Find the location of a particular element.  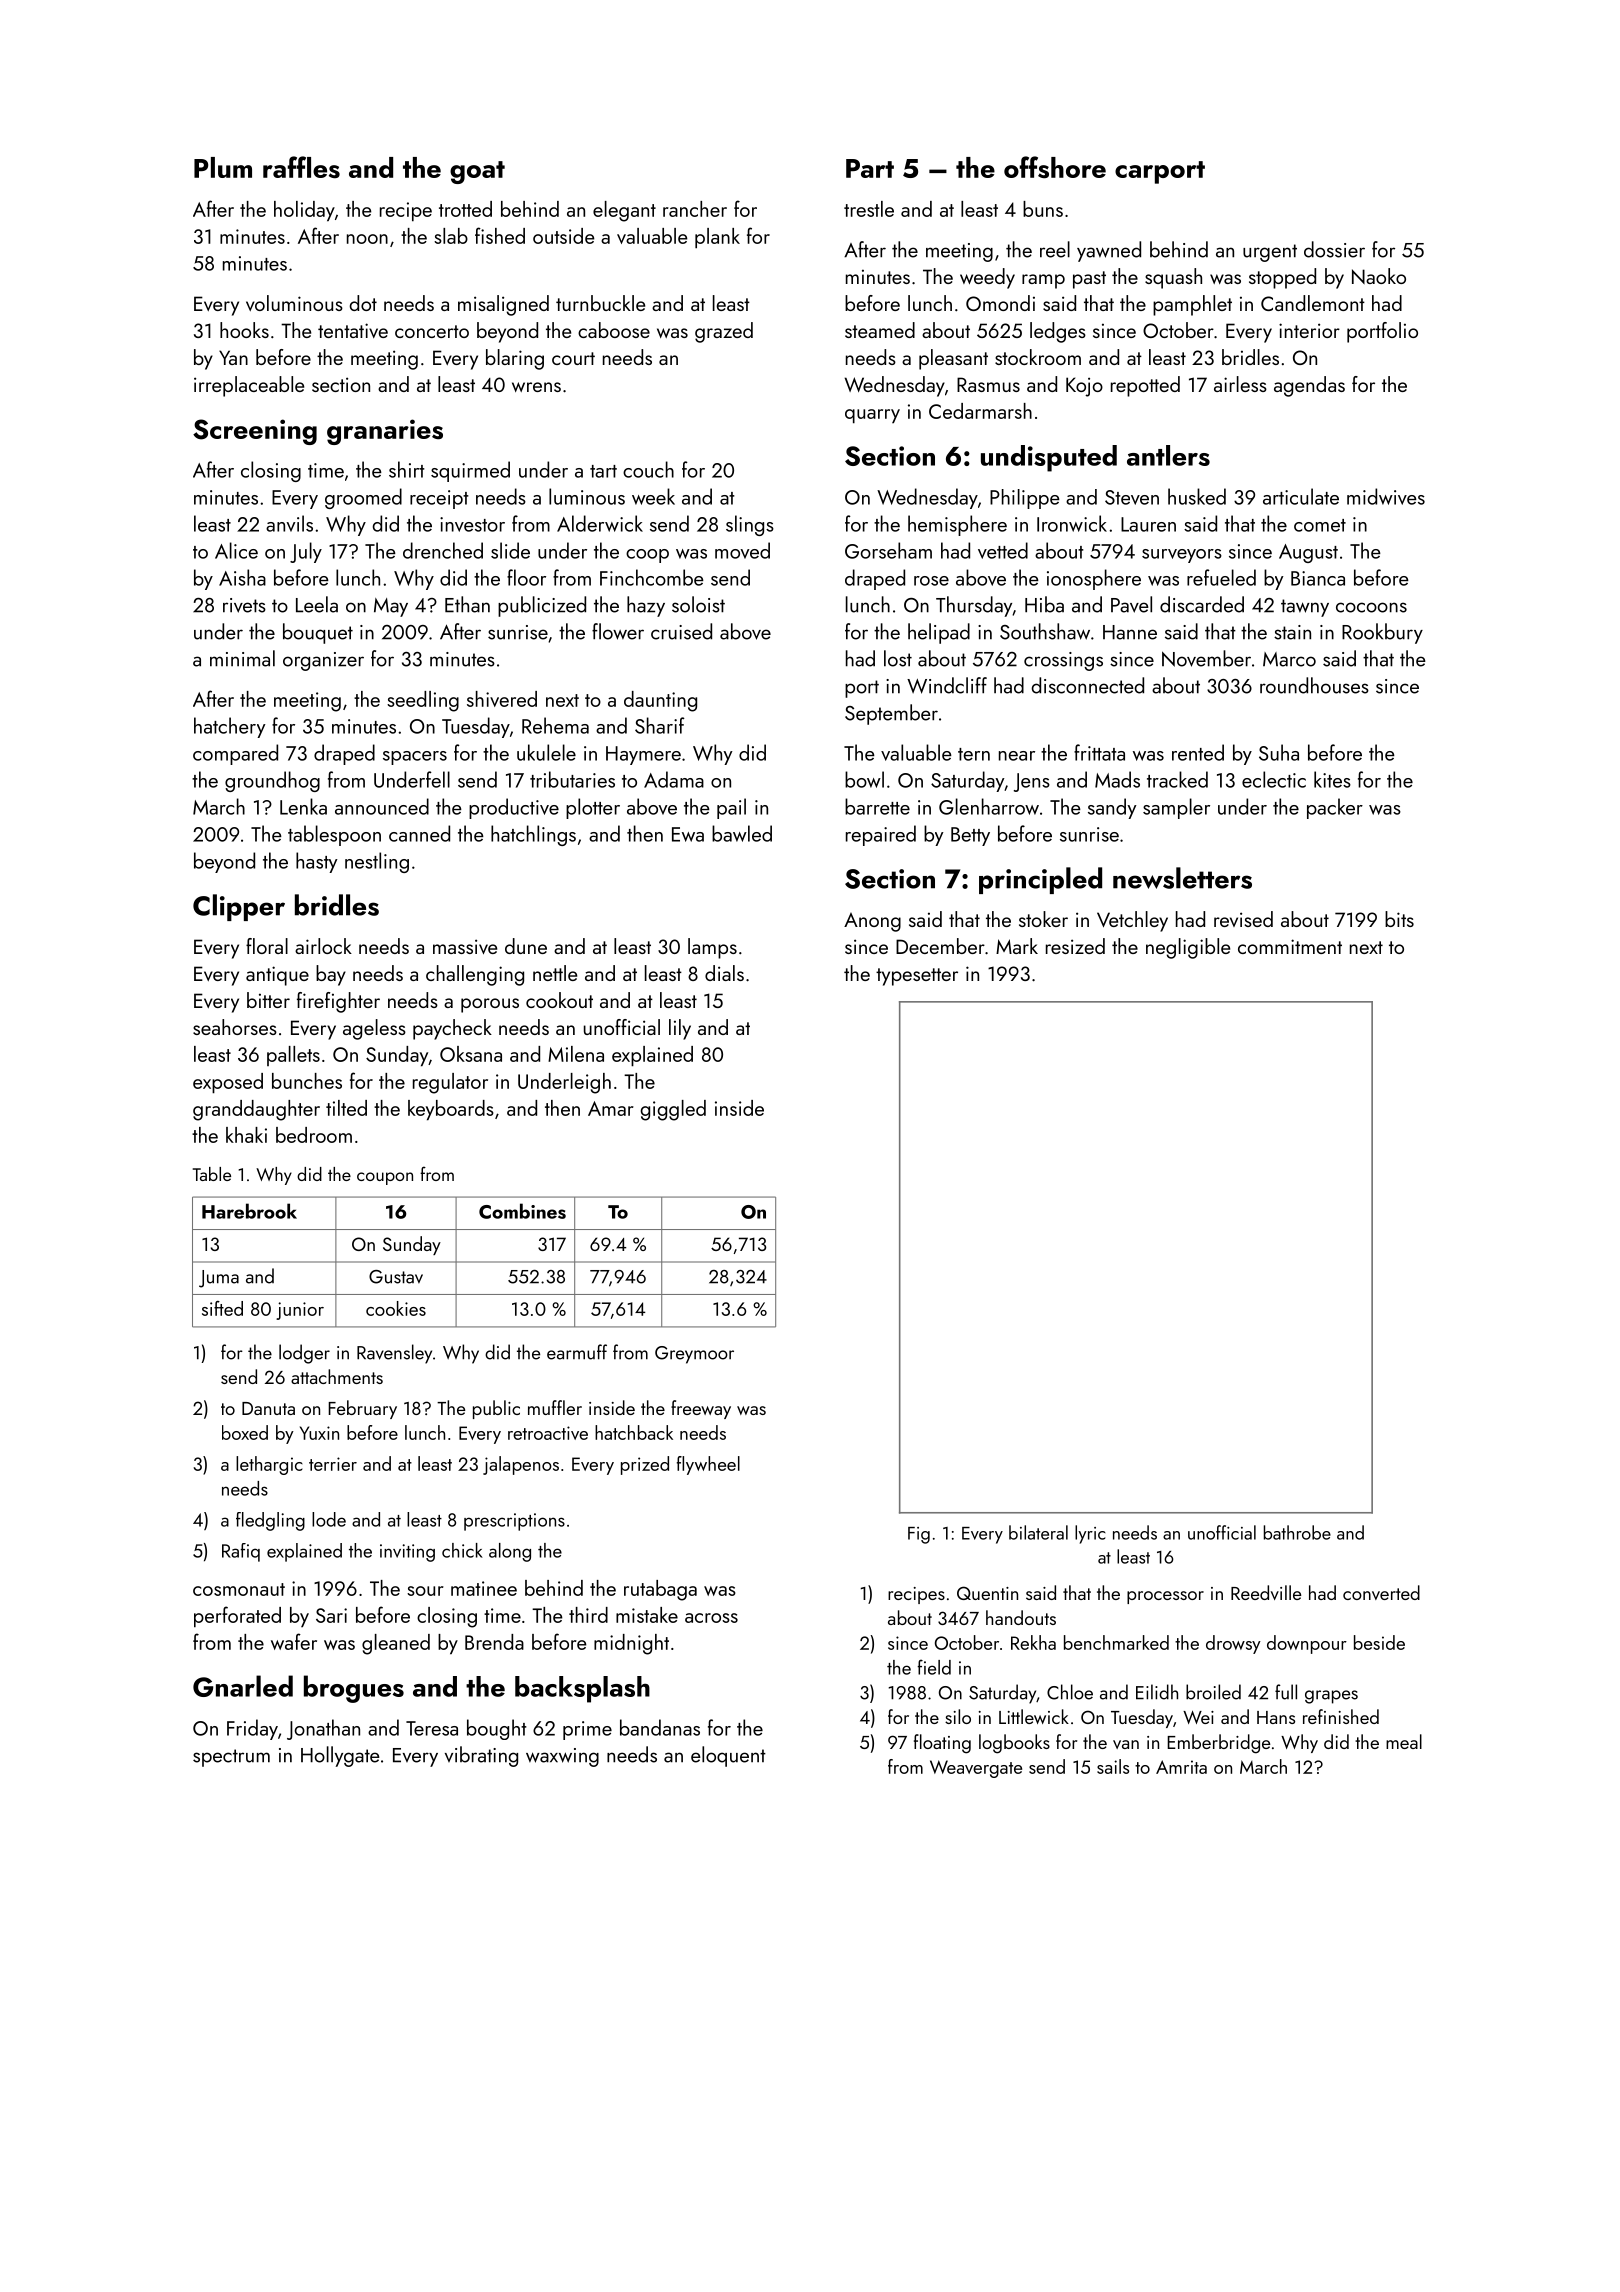

cosmonaut is located at coordinates (239, 1589).
